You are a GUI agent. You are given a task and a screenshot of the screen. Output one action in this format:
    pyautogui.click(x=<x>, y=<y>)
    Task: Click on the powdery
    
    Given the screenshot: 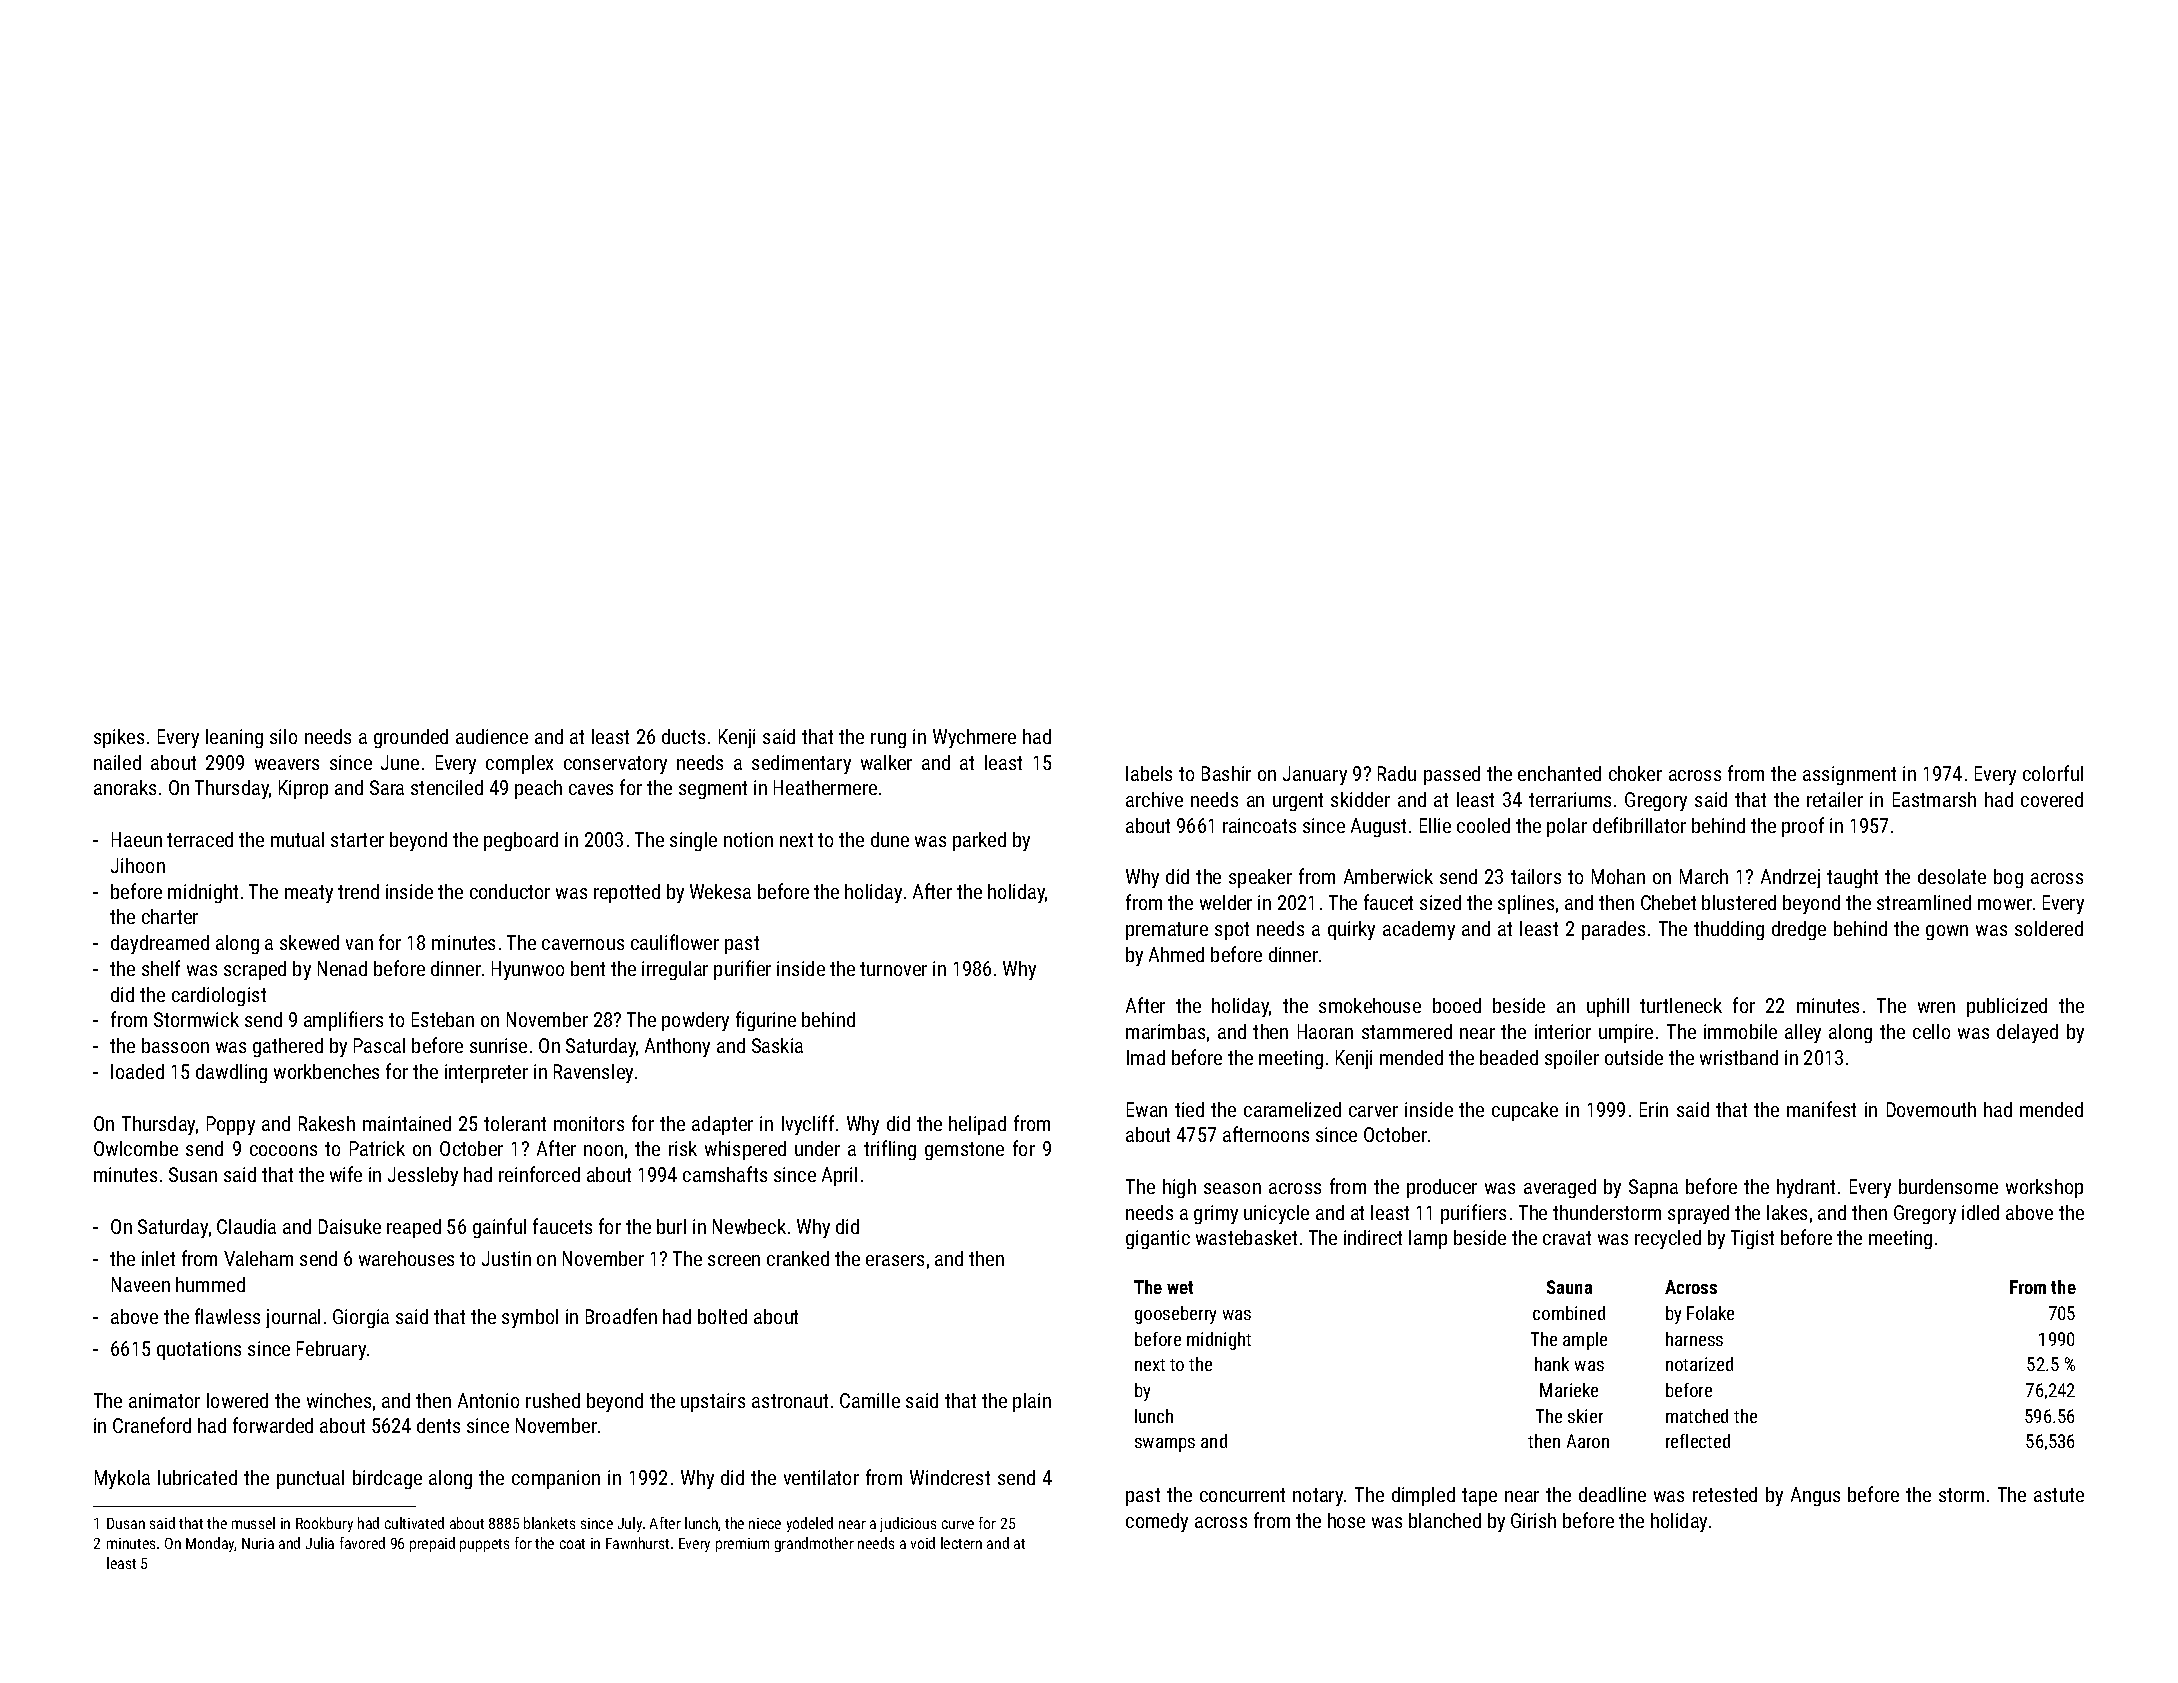 What is the action you would take?
    pyautogui.click(x=695, y=1021)
